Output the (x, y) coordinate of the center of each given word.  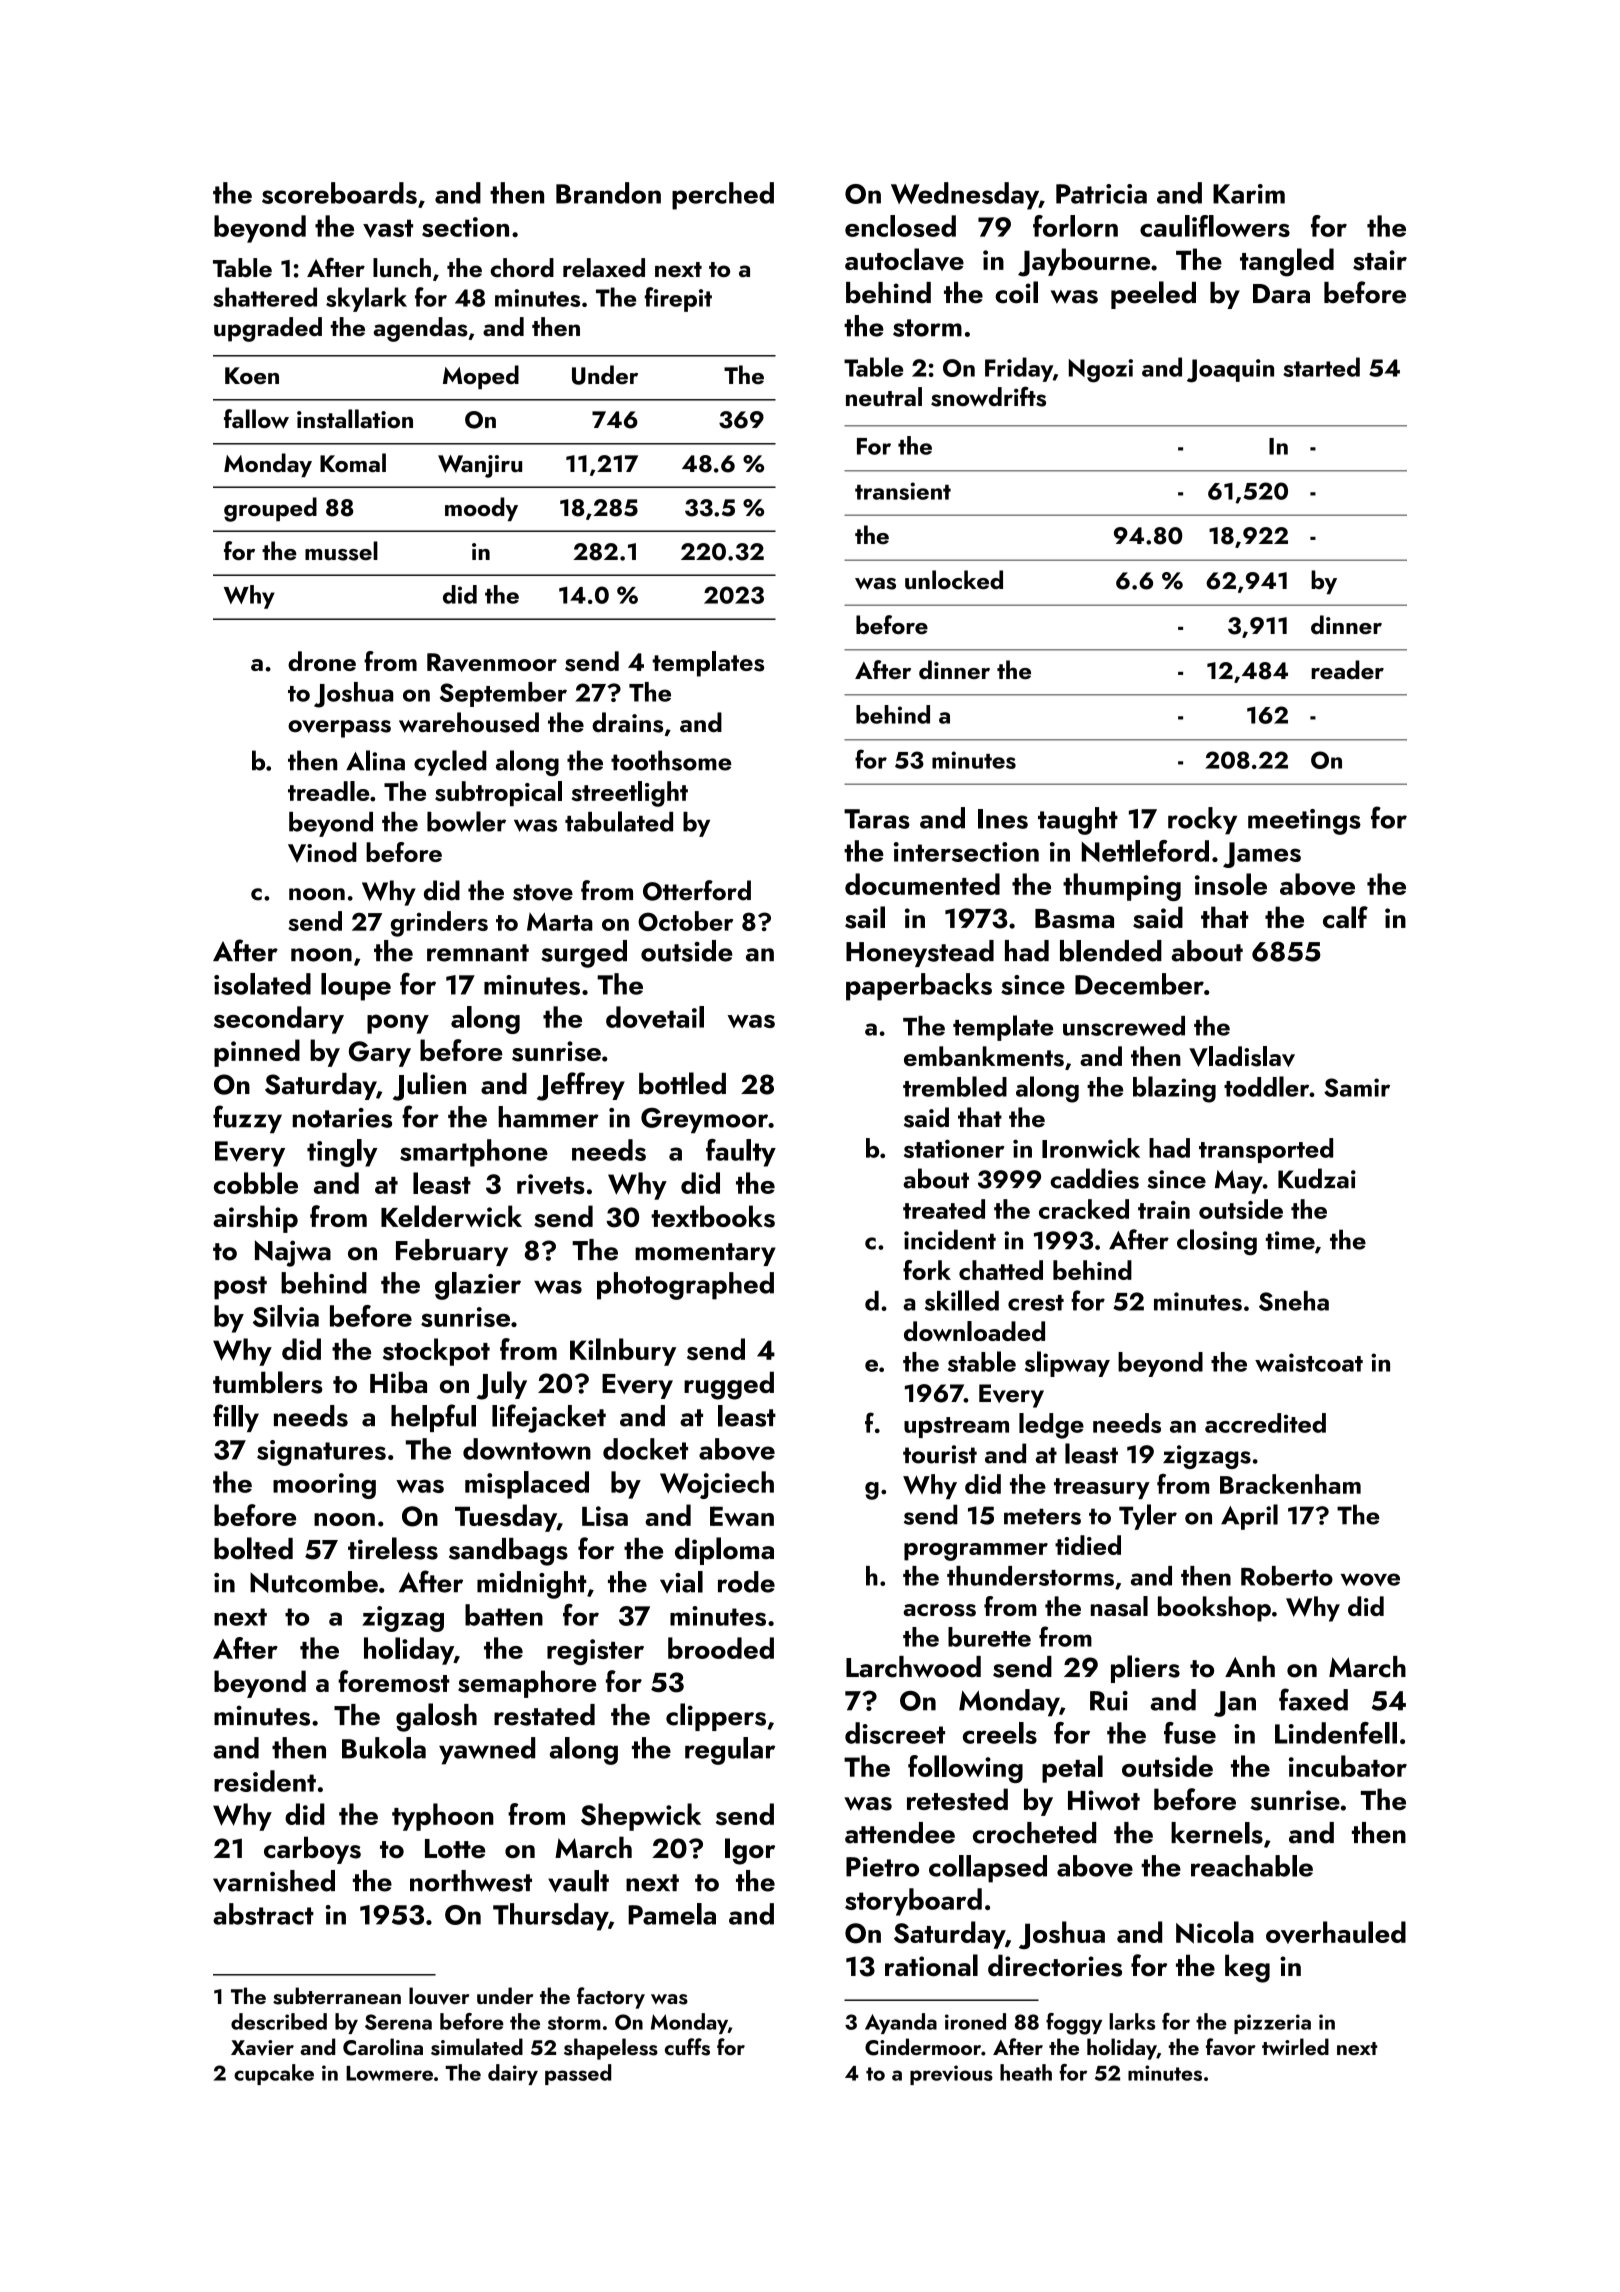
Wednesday (965, 196)
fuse (1190, 1733)
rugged (729, 1385)
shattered (265, 297)
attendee (900, 1833)
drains (627, 722)
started (1321, 367)
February (452, 1252)
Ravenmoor (492, 662)
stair (1380, 260)
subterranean (337, 1996)
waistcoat (1309, 1362)
